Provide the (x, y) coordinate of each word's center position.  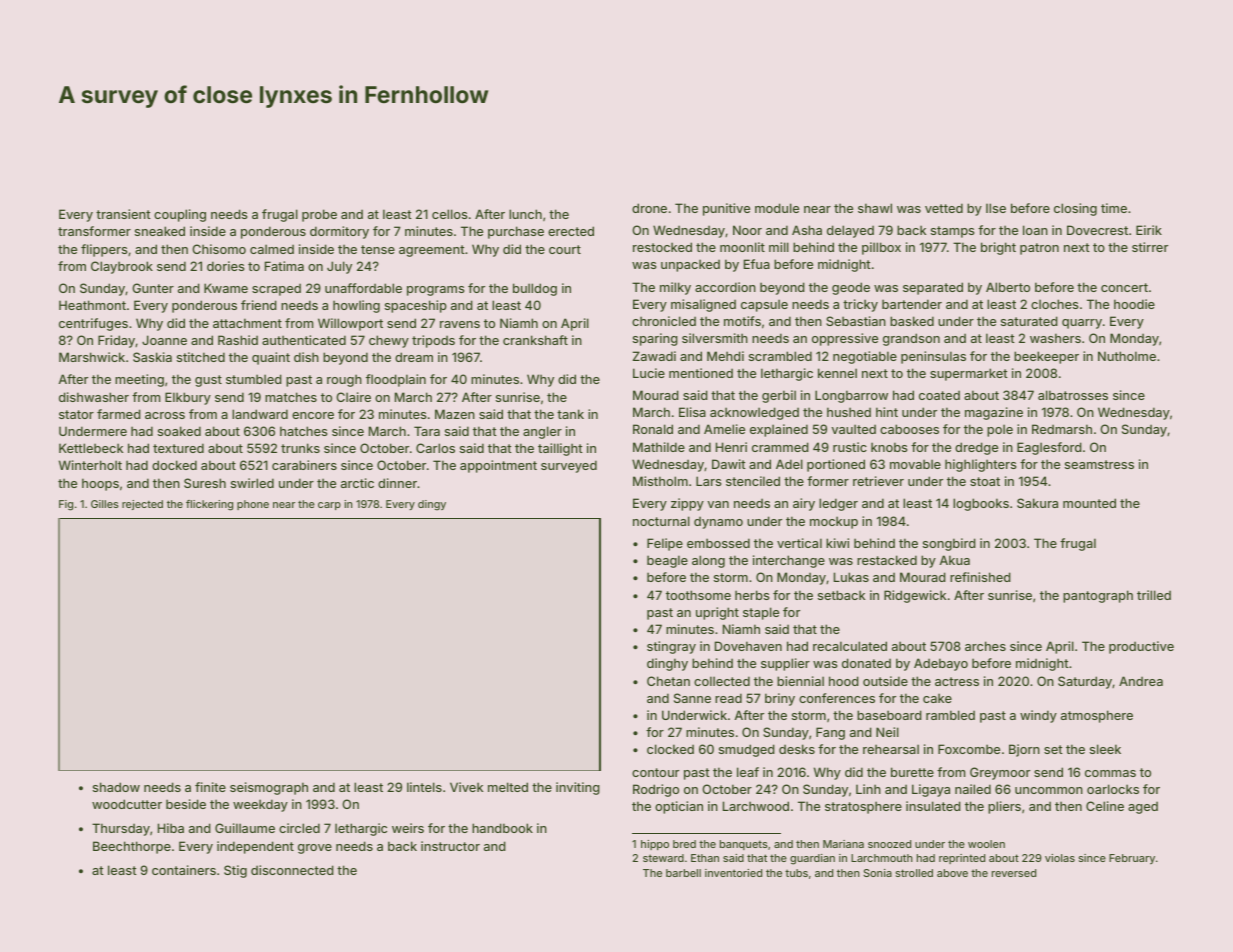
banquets (744, 845)
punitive (726, 209)
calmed (272, 249)
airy (804, 504)
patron (1039, 249)
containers (184, 870)
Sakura (1037, 503)
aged (1143, 807)
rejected (142, 505)
